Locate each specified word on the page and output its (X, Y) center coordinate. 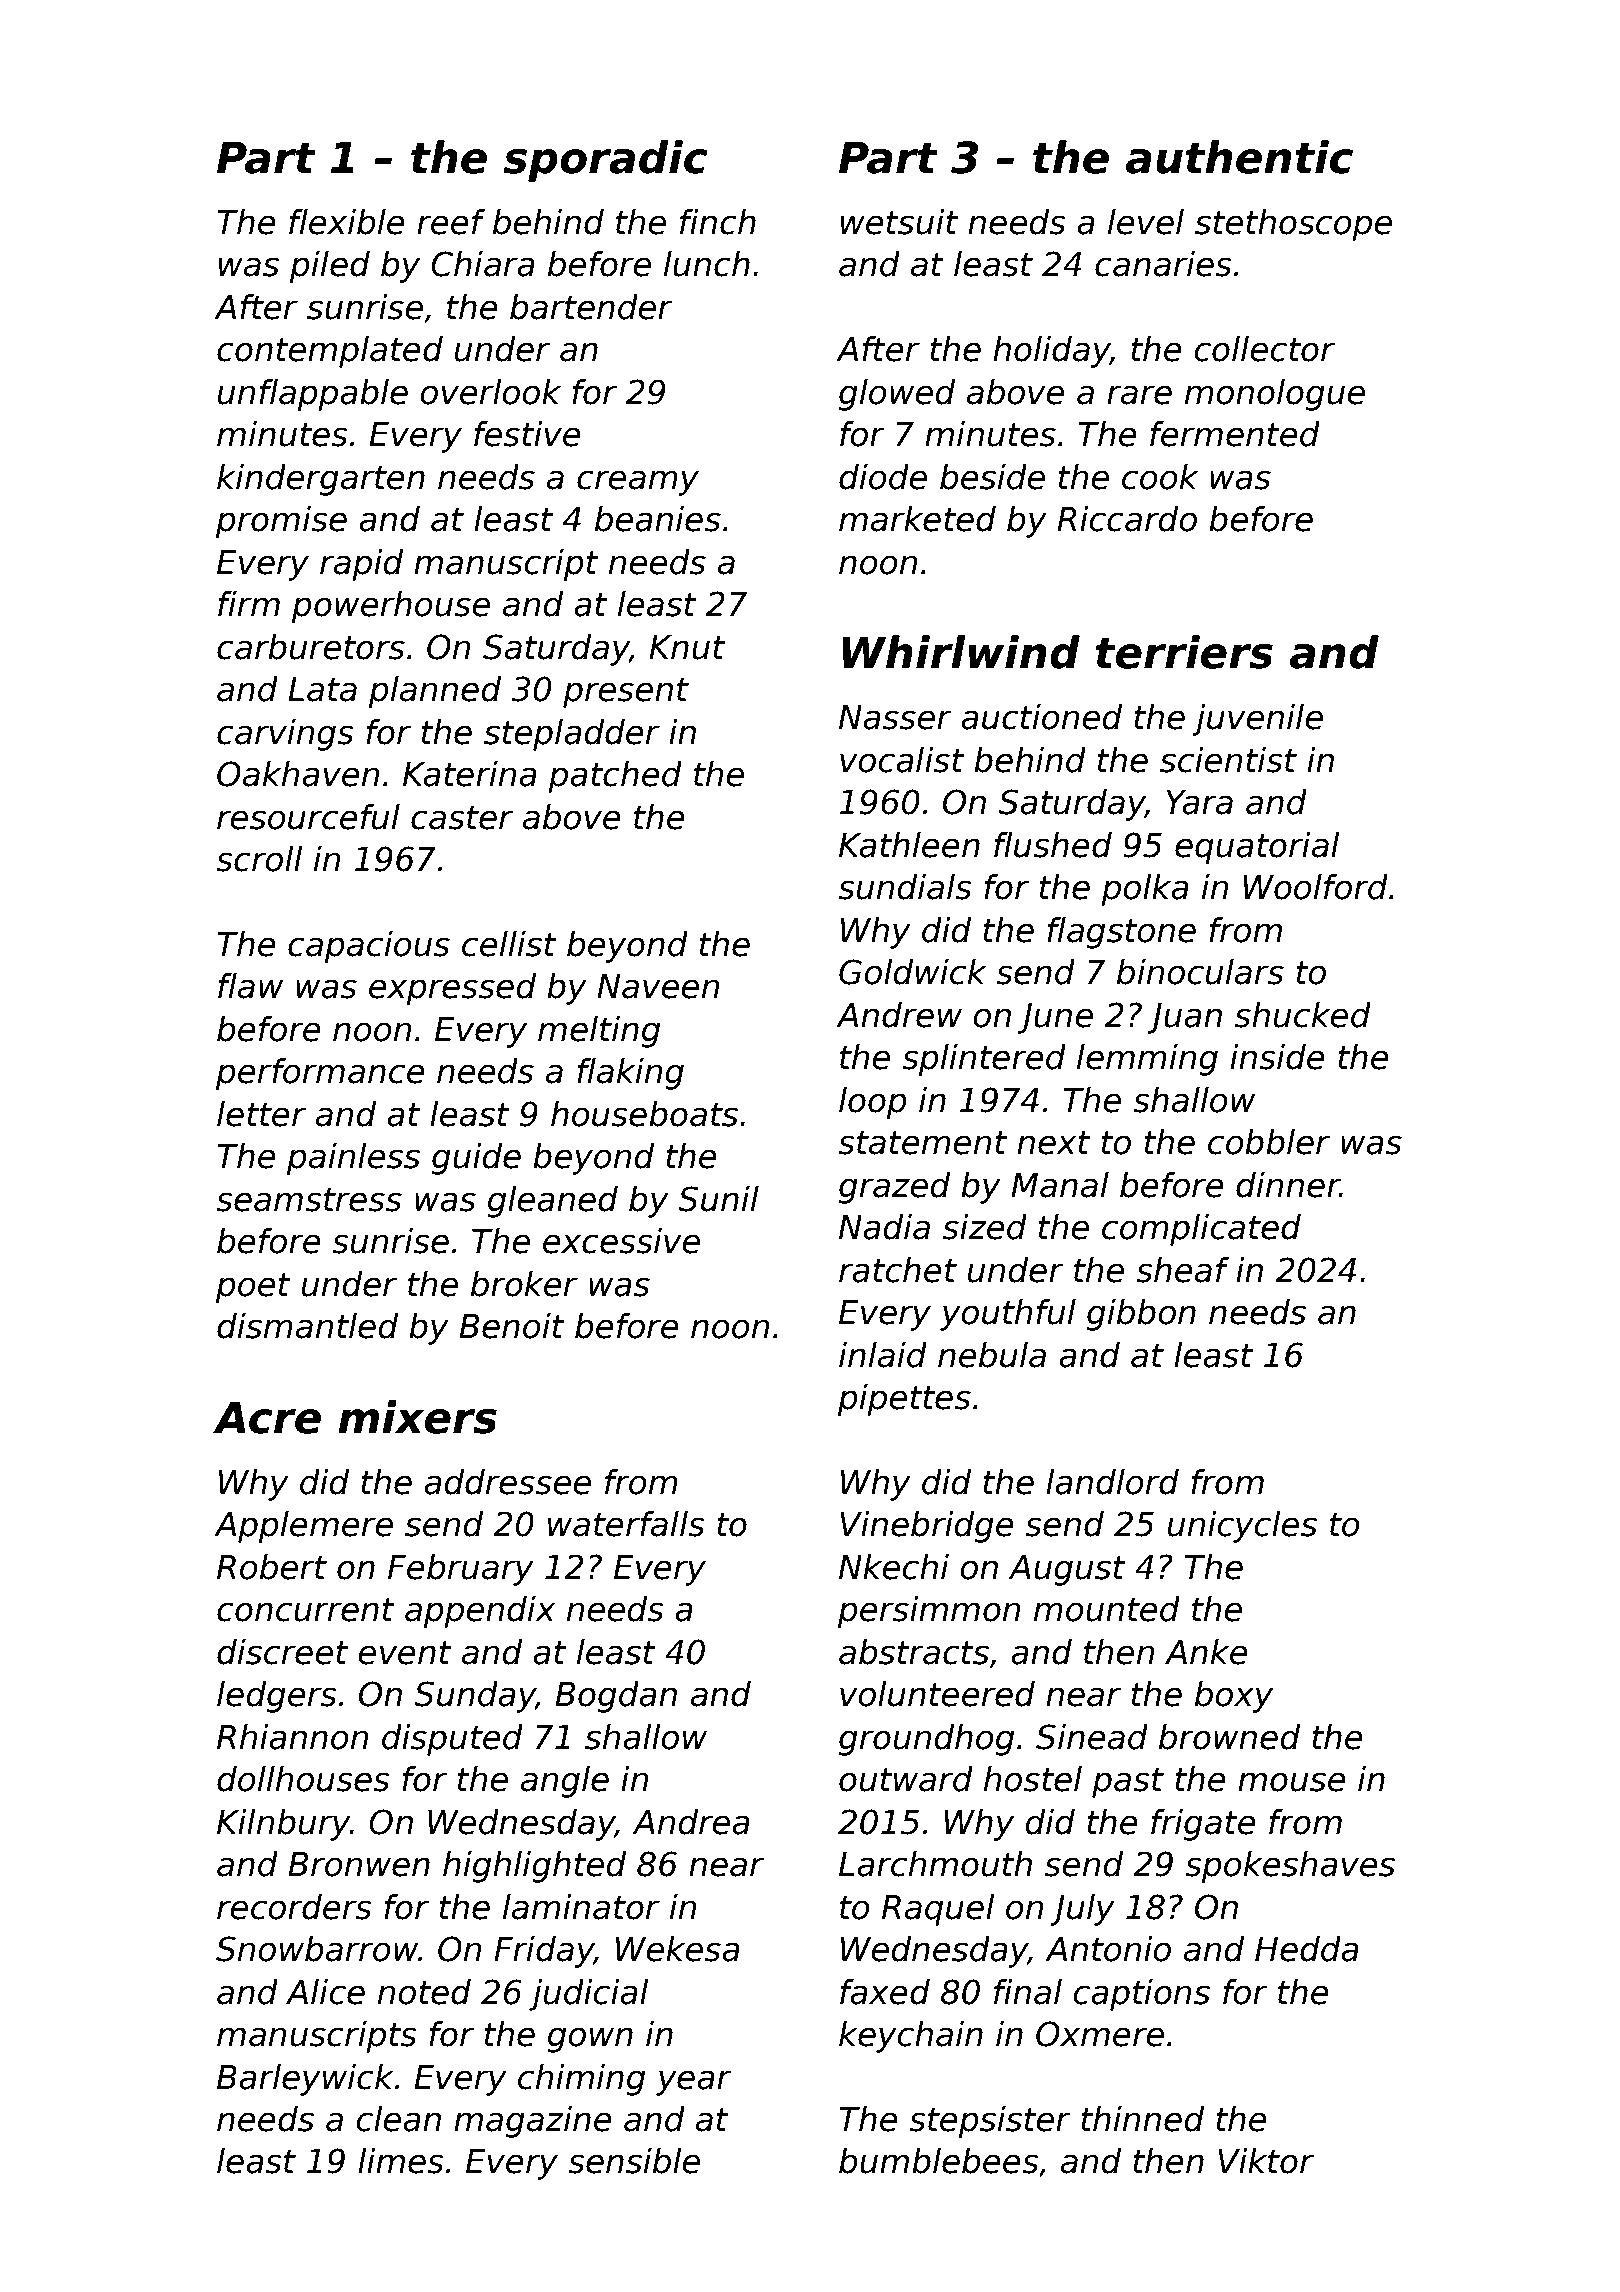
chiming (581, 2080)
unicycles (1242, 1527)
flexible (347, 222)
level (1146, 222)
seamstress (309, 1200)
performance (320, 1074)
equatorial (1257, 848)
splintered (984, 1060)
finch (718, 222)
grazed (894, 1188)
